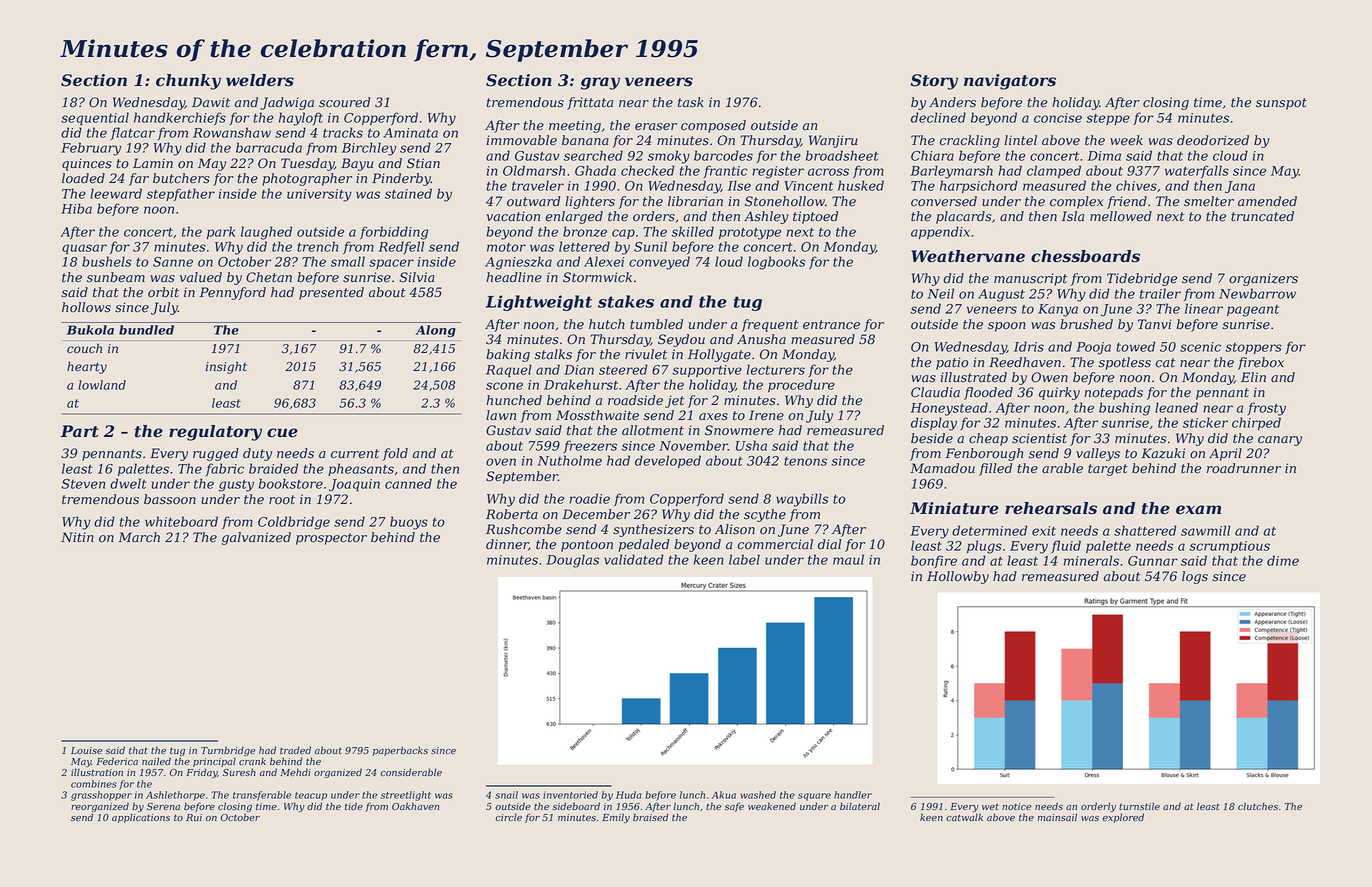  What do you see at coordinates (295, 750) in the page?
I see `traded` at bounding box center [295, 750].
